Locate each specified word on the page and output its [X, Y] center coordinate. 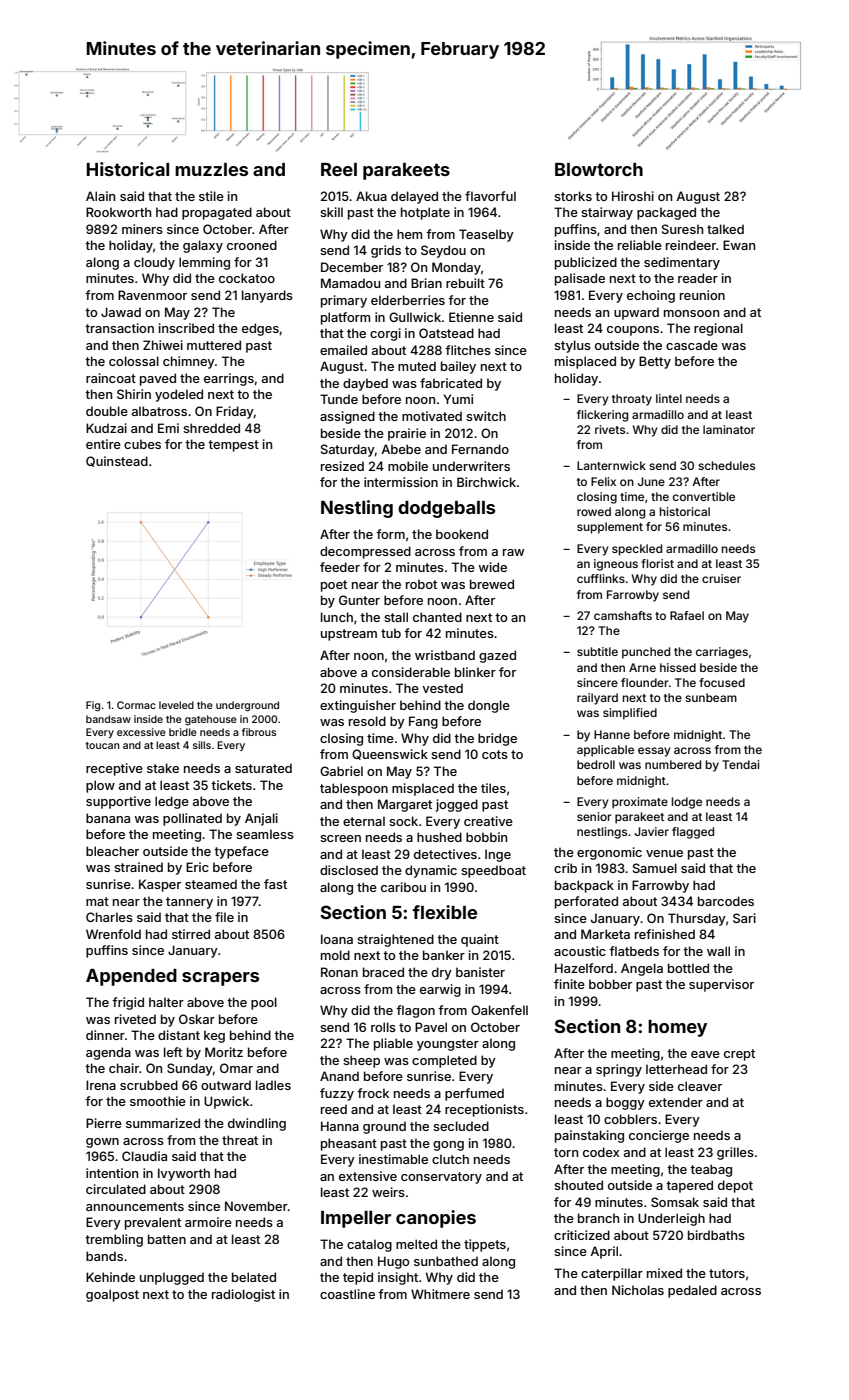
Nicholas [638, 1290]
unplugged [172, 1278]
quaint [480, 940]
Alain [100, 196]
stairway [607, 213]
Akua [371, 196]
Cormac [136, 705]
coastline [347, 1294]
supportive [118, 802]
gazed [497, 656]
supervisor [721, 985]
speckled [637, 550]
